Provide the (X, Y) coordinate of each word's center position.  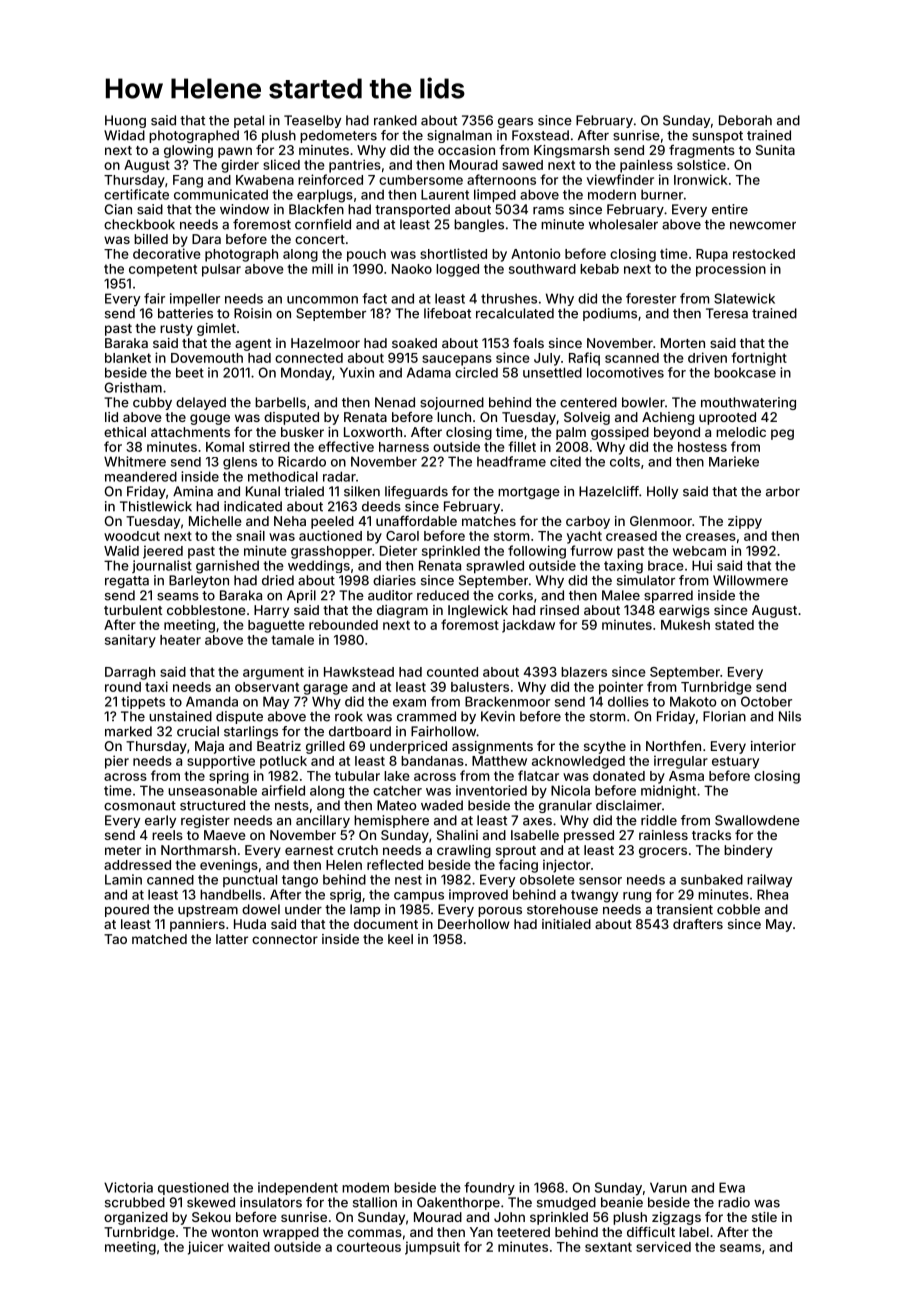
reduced (443, 595)
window (244, 209)
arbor (783, 491)
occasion (466, 150)
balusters (480, 687)
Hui (702, 565)
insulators (271, 1202)
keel (400, 939)
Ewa (732, 1187)
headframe (511, 461)
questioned (193, 1188)
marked (128, 731)
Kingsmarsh (571, 151)
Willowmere (750, 580)
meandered (141, 476)
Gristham (133, 387)
